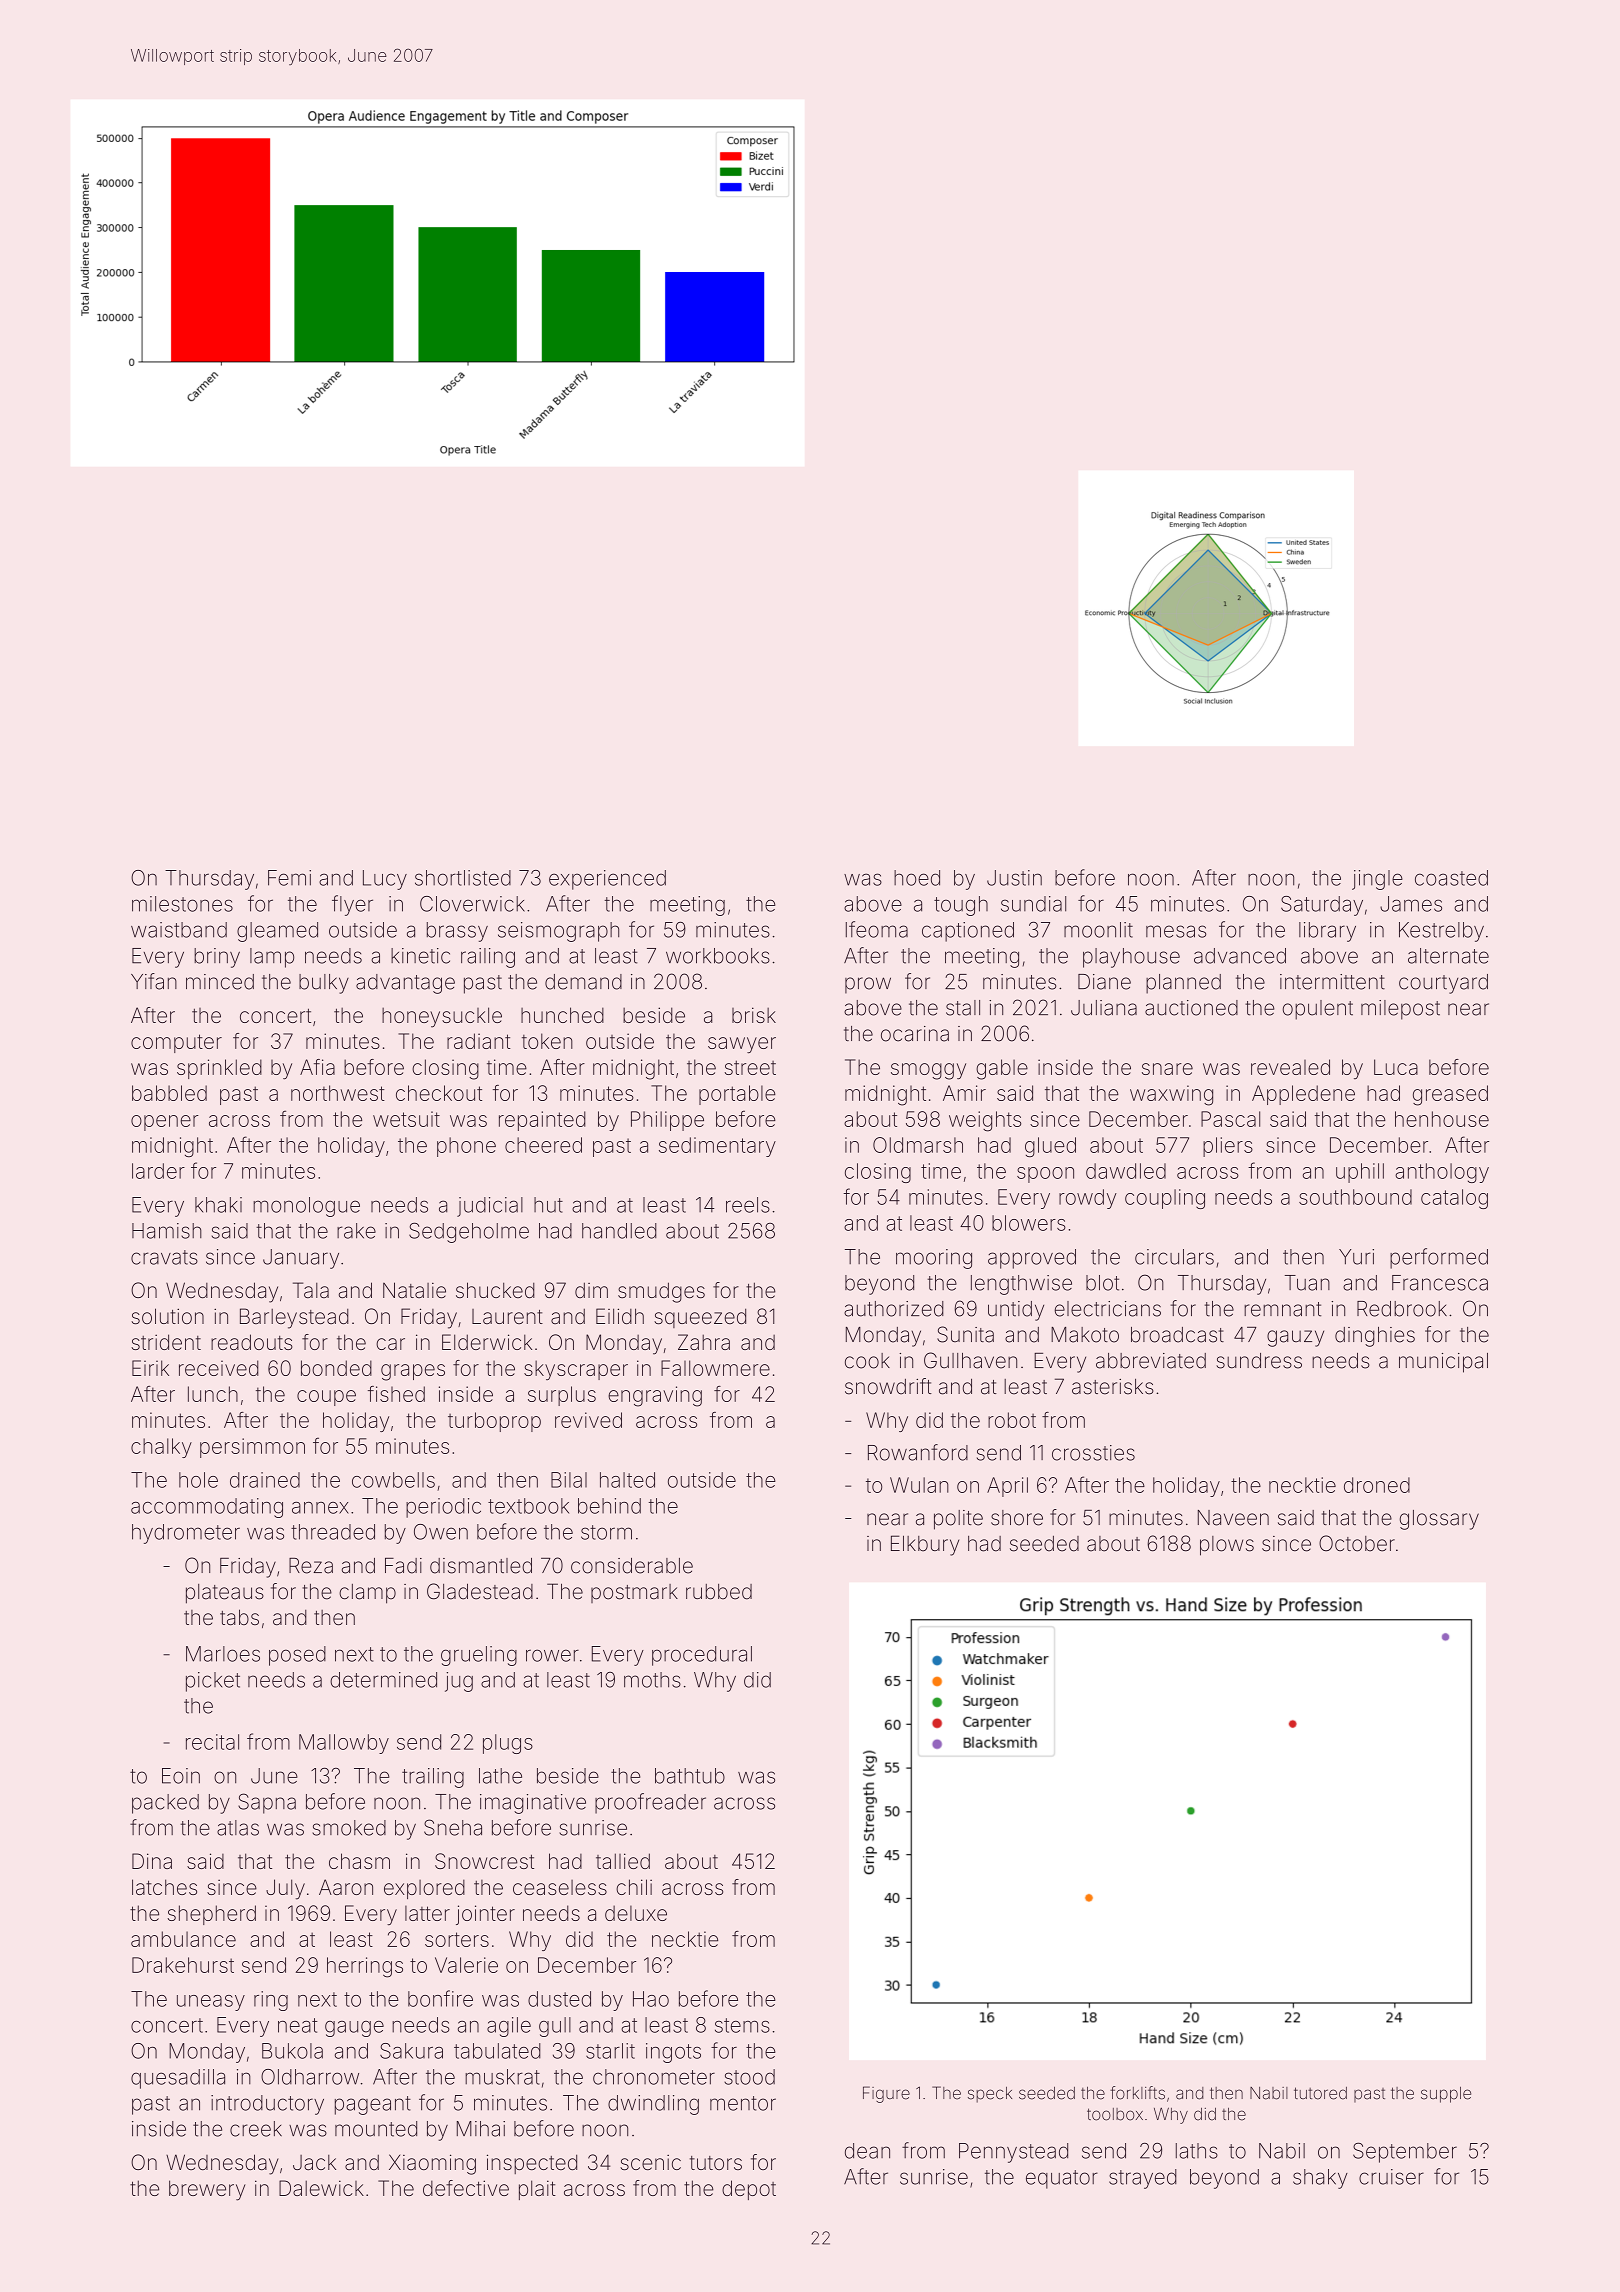  What do you see at coordinates (294, 1318) in the image?
I see `Barleystead` at bounding box center [294, 1318].
